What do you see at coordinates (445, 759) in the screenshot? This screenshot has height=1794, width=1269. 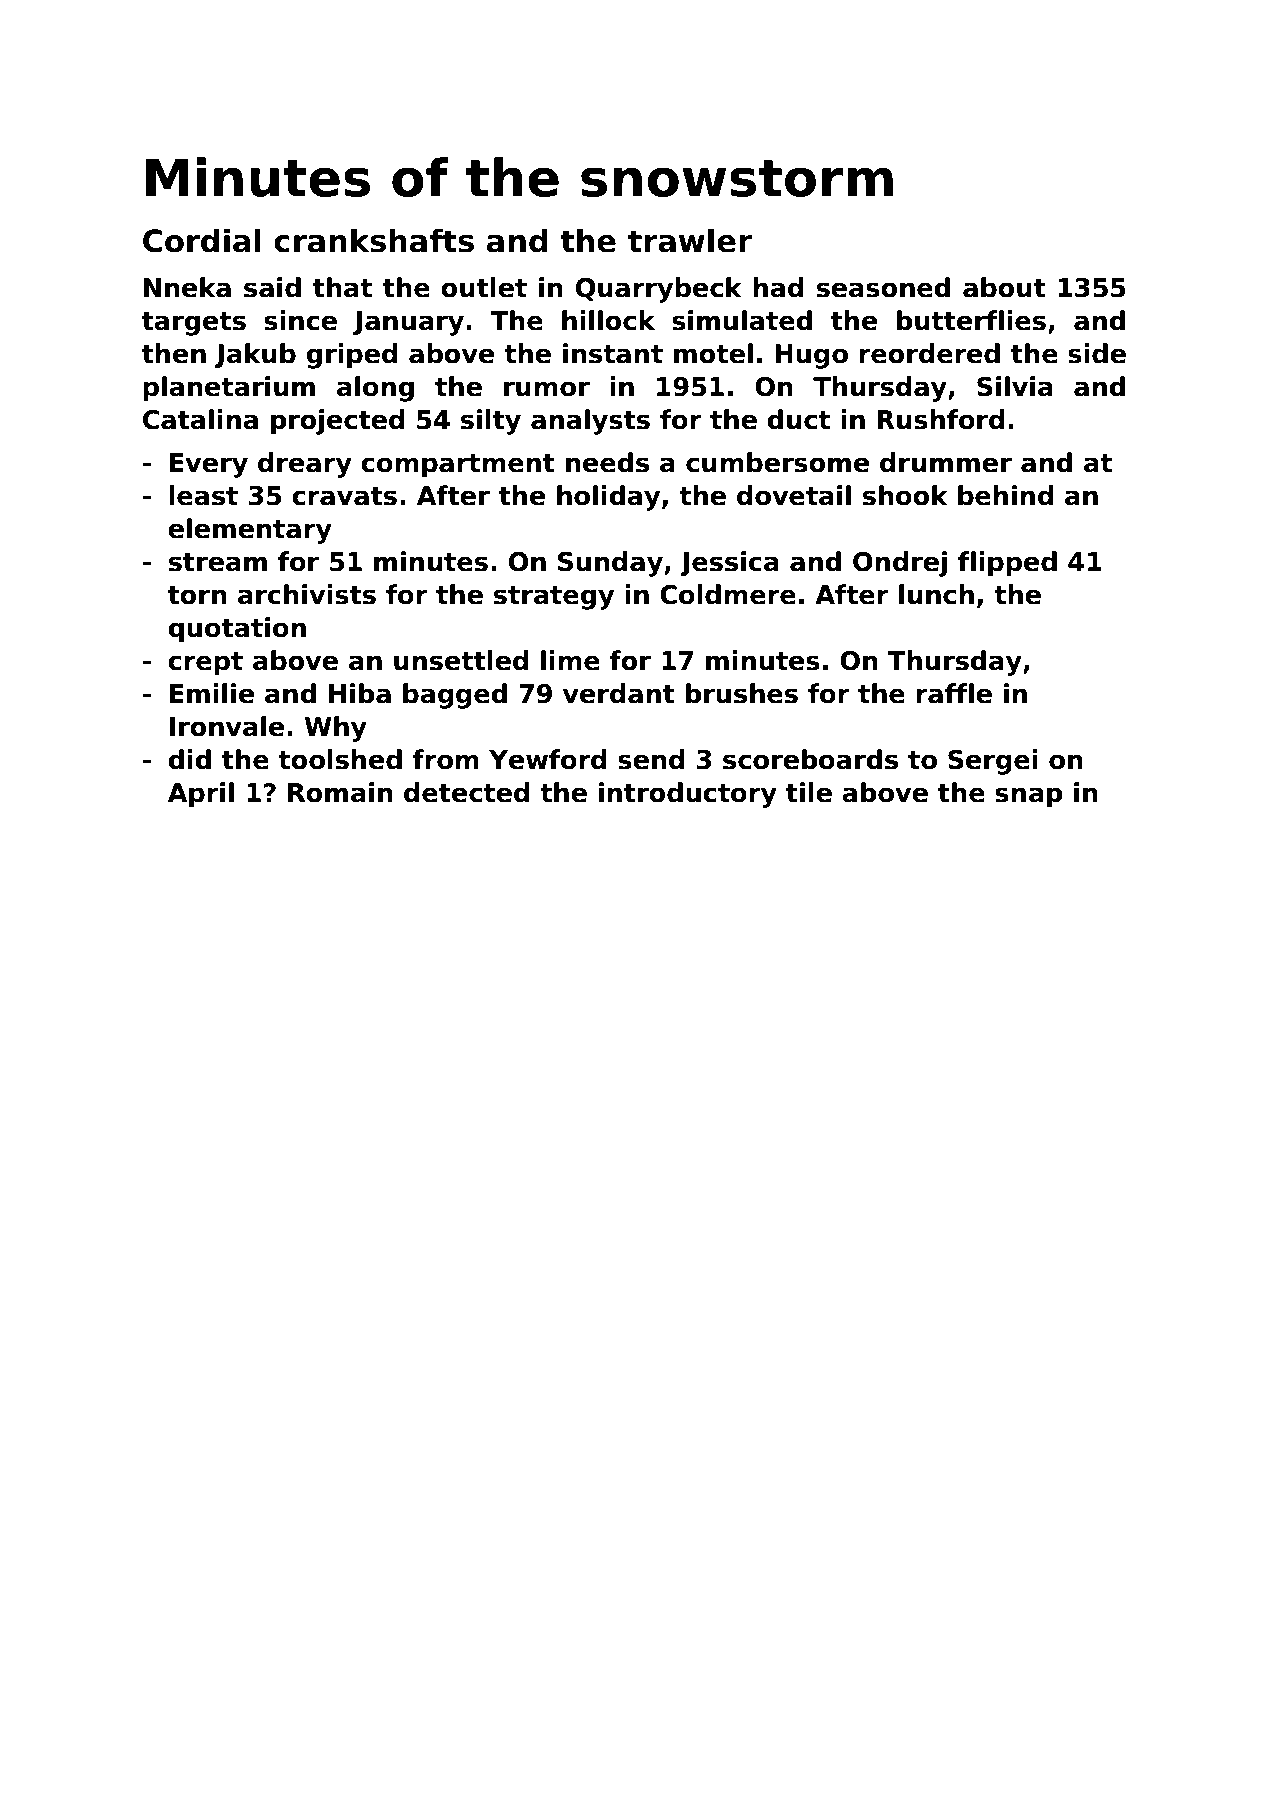 I see `from` at bounding box center [445, 759].
